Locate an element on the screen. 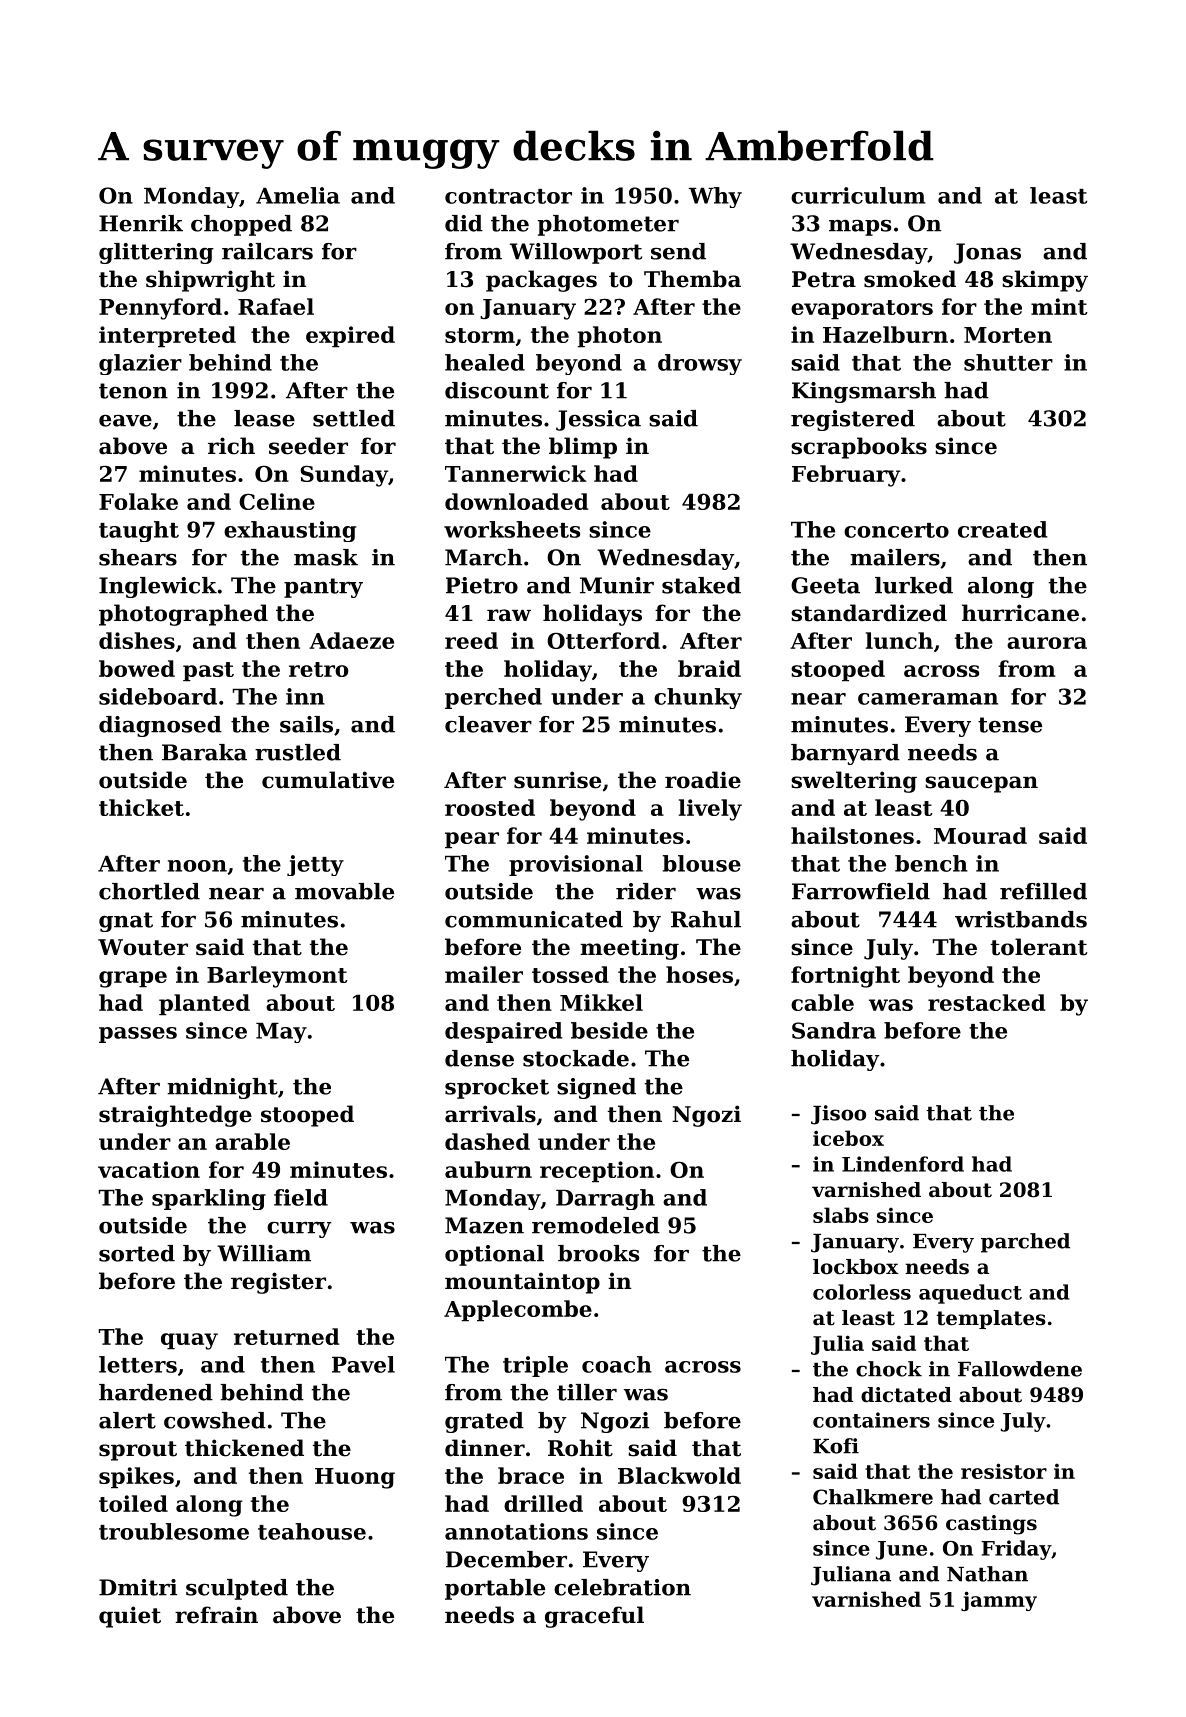  refrain is located at coordinates (216, 1615).
